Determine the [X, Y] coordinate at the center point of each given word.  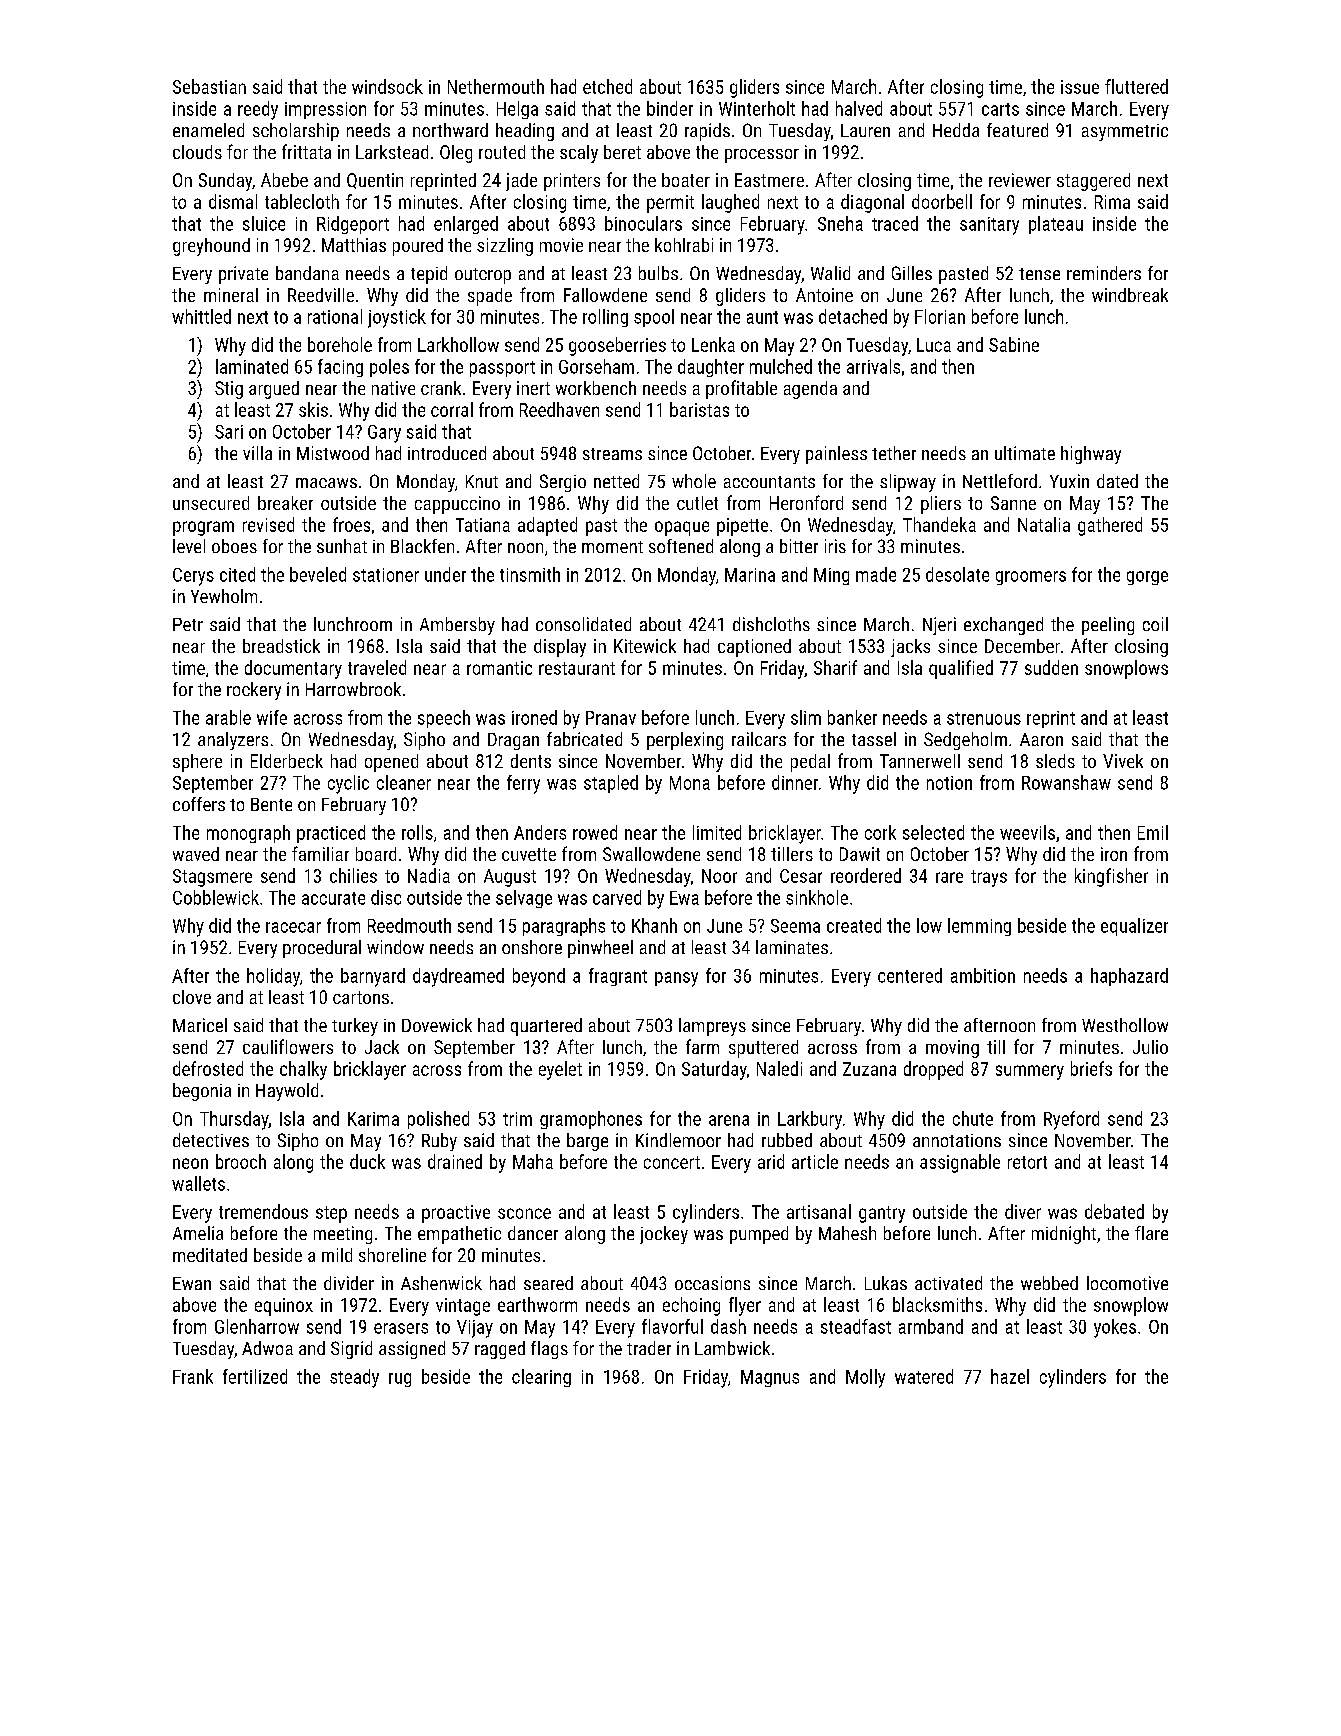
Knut [482, 481]
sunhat [342, 546]
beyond [539, 977]
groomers [1031, 578]
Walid [830, 273]
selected [933, 832]
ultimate [1025, 453]
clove [192, 997]
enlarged [466, 225]
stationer [386, 575]
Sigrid [351, 1350]
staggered [1093, 182]
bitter [799, 546]
